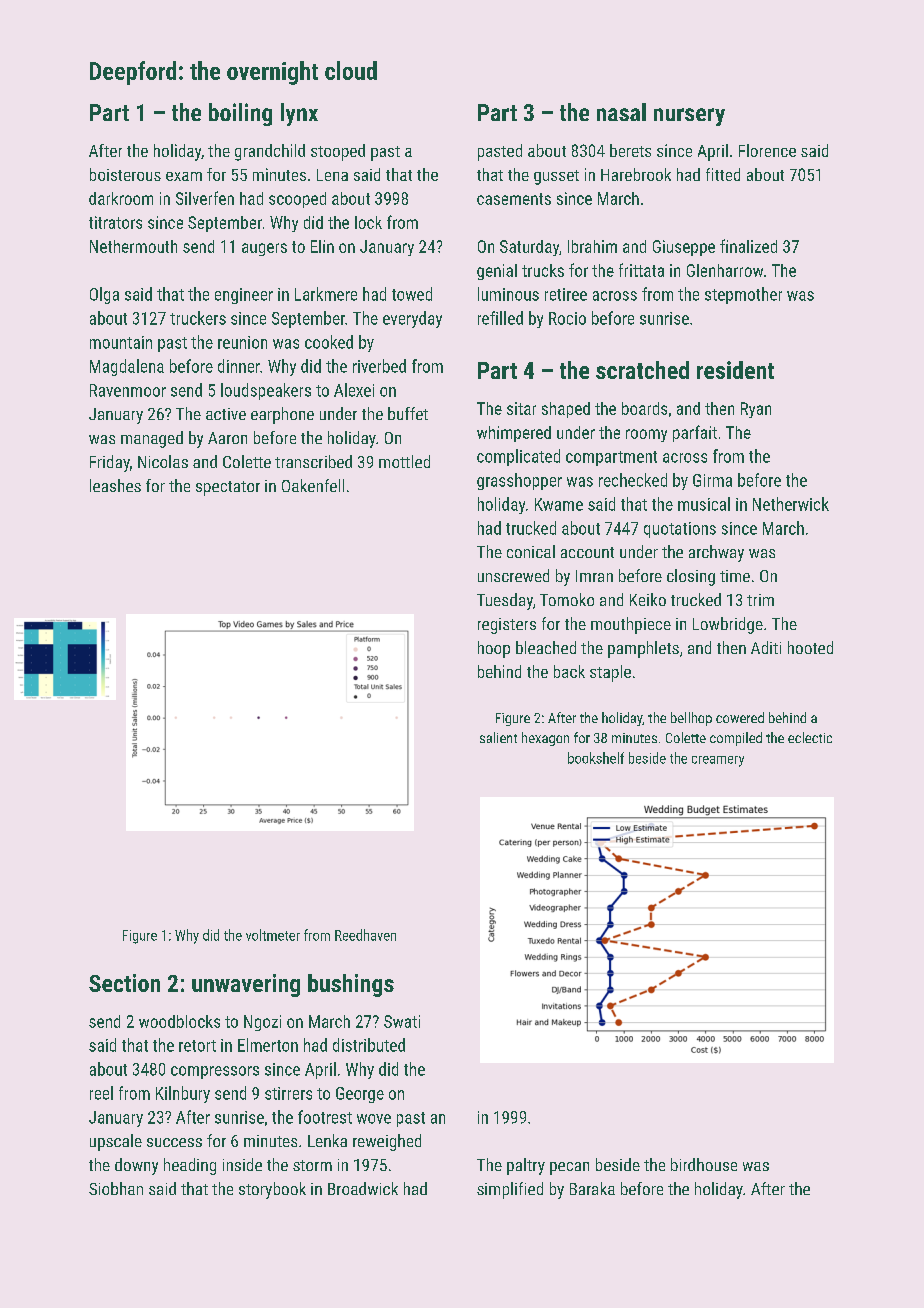 Image resolution: width=924 pixels, height=1308 pixels. I want to click on trim, so click(760, 600).
